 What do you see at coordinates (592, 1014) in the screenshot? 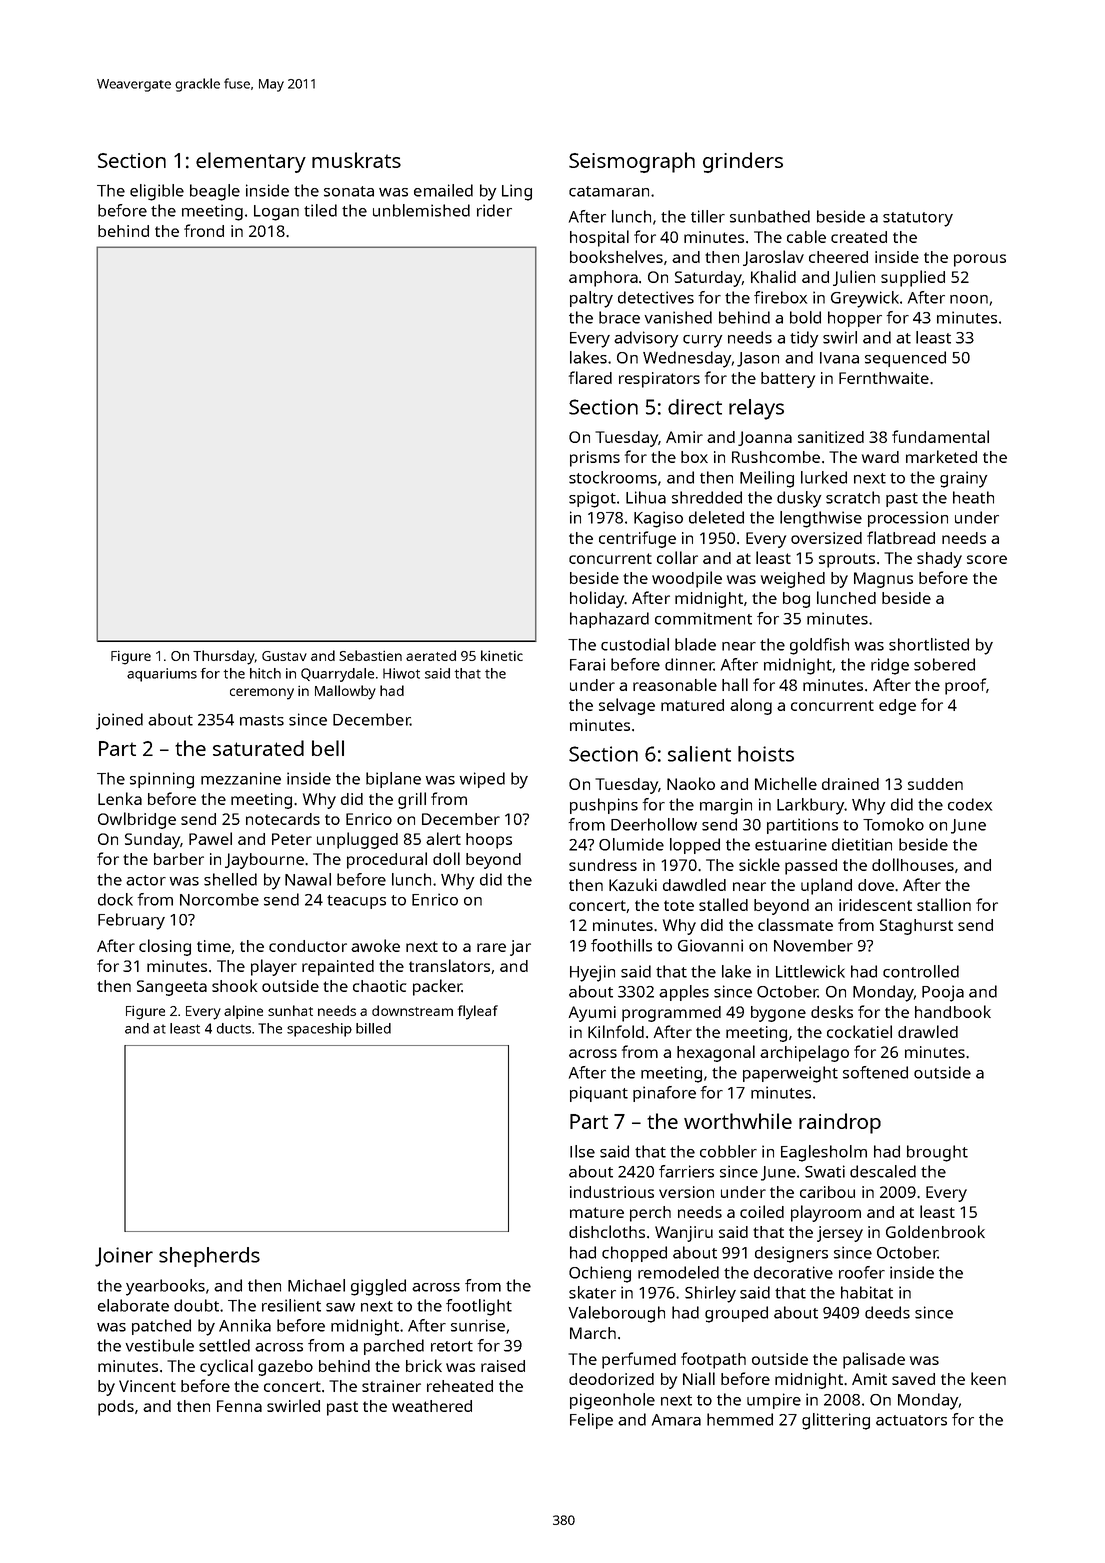
I see `Ayumi` at bounding box center [592, 1014].
